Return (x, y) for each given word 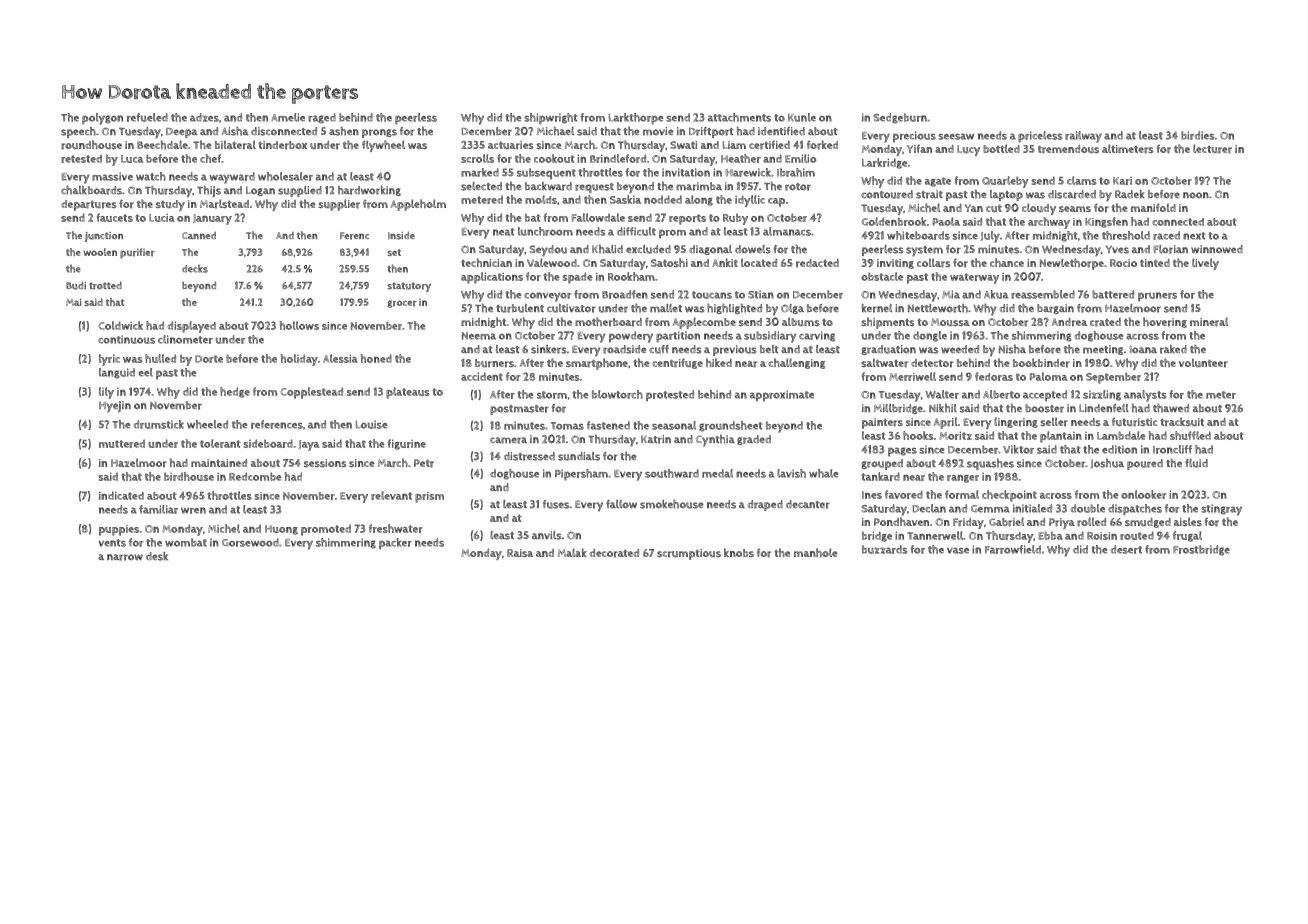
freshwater (396, 528)
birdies (1197, 135)
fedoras (994, 376)
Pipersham (581, 475)
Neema (479, 336)
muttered (122, 443)
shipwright (551, 119)
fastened (608, 425)
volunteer (1203, 363)
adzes (204, 117)
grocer (402, 304)
